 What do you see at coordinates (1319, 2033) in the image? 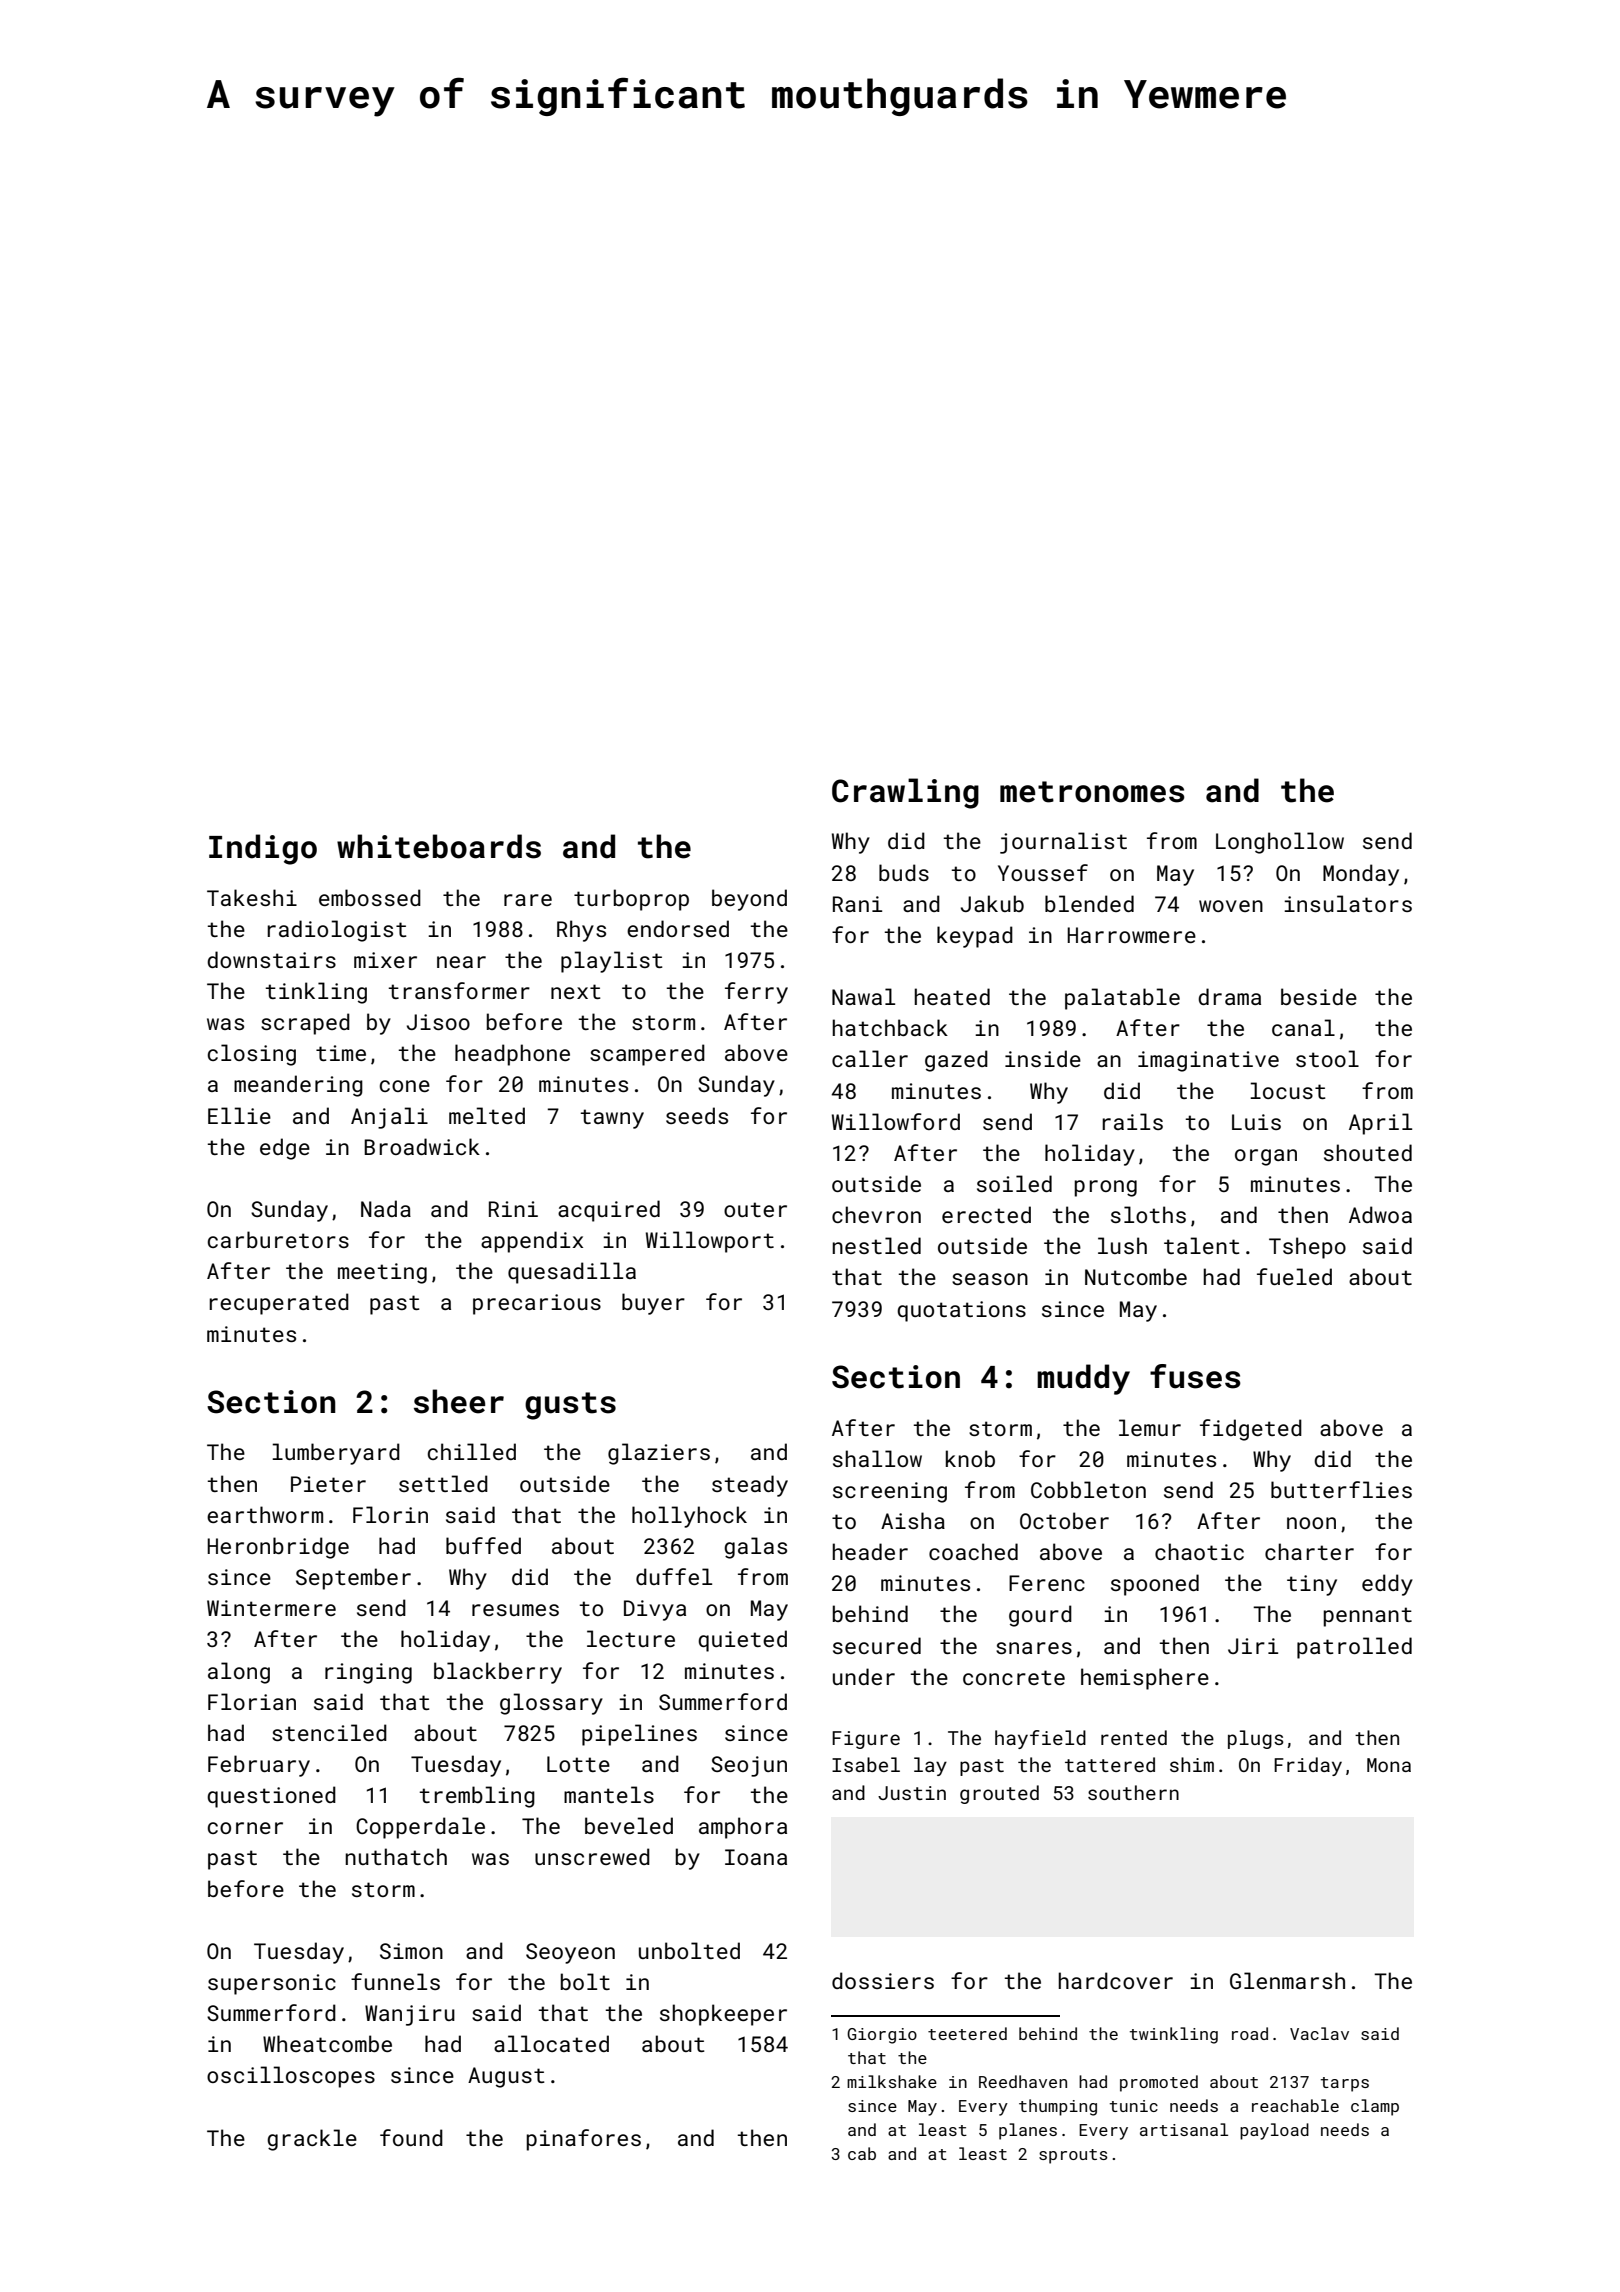
I see `Vaclav` at bounding box center [1319, 2033].
